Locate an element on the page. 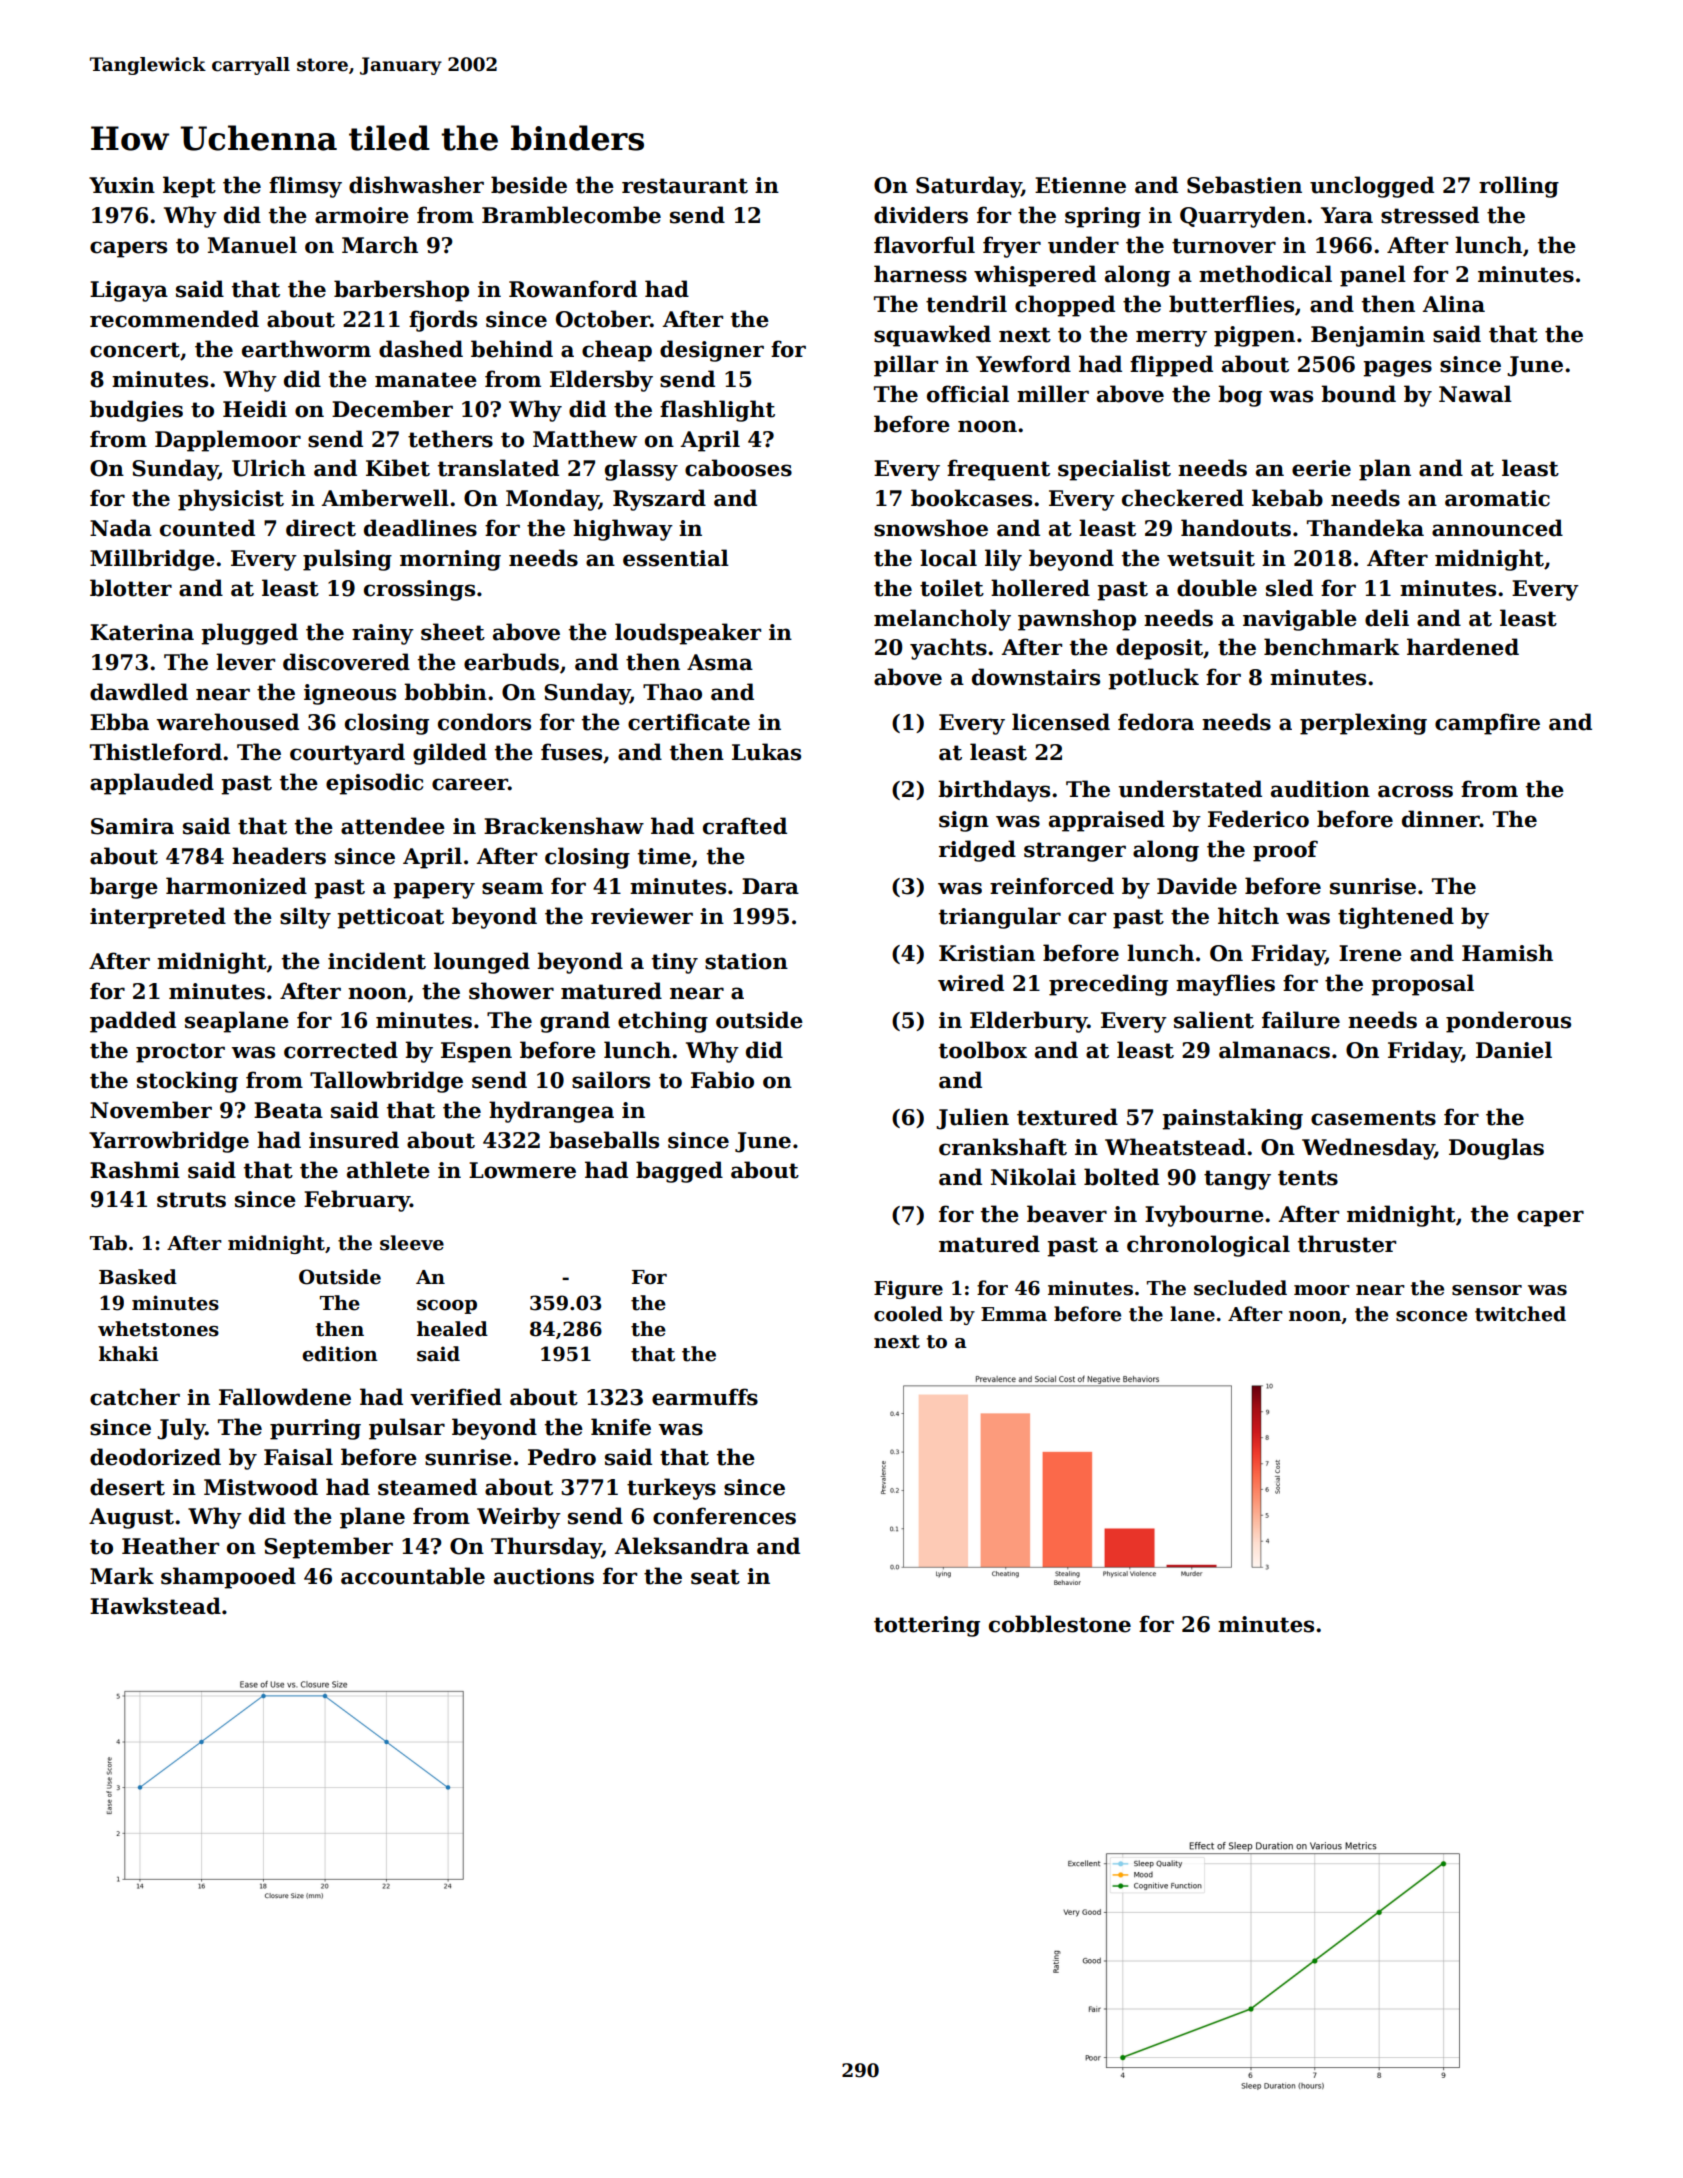 This document has height=2178, width=1683. methodical is located at coordinates (1265, 274).
